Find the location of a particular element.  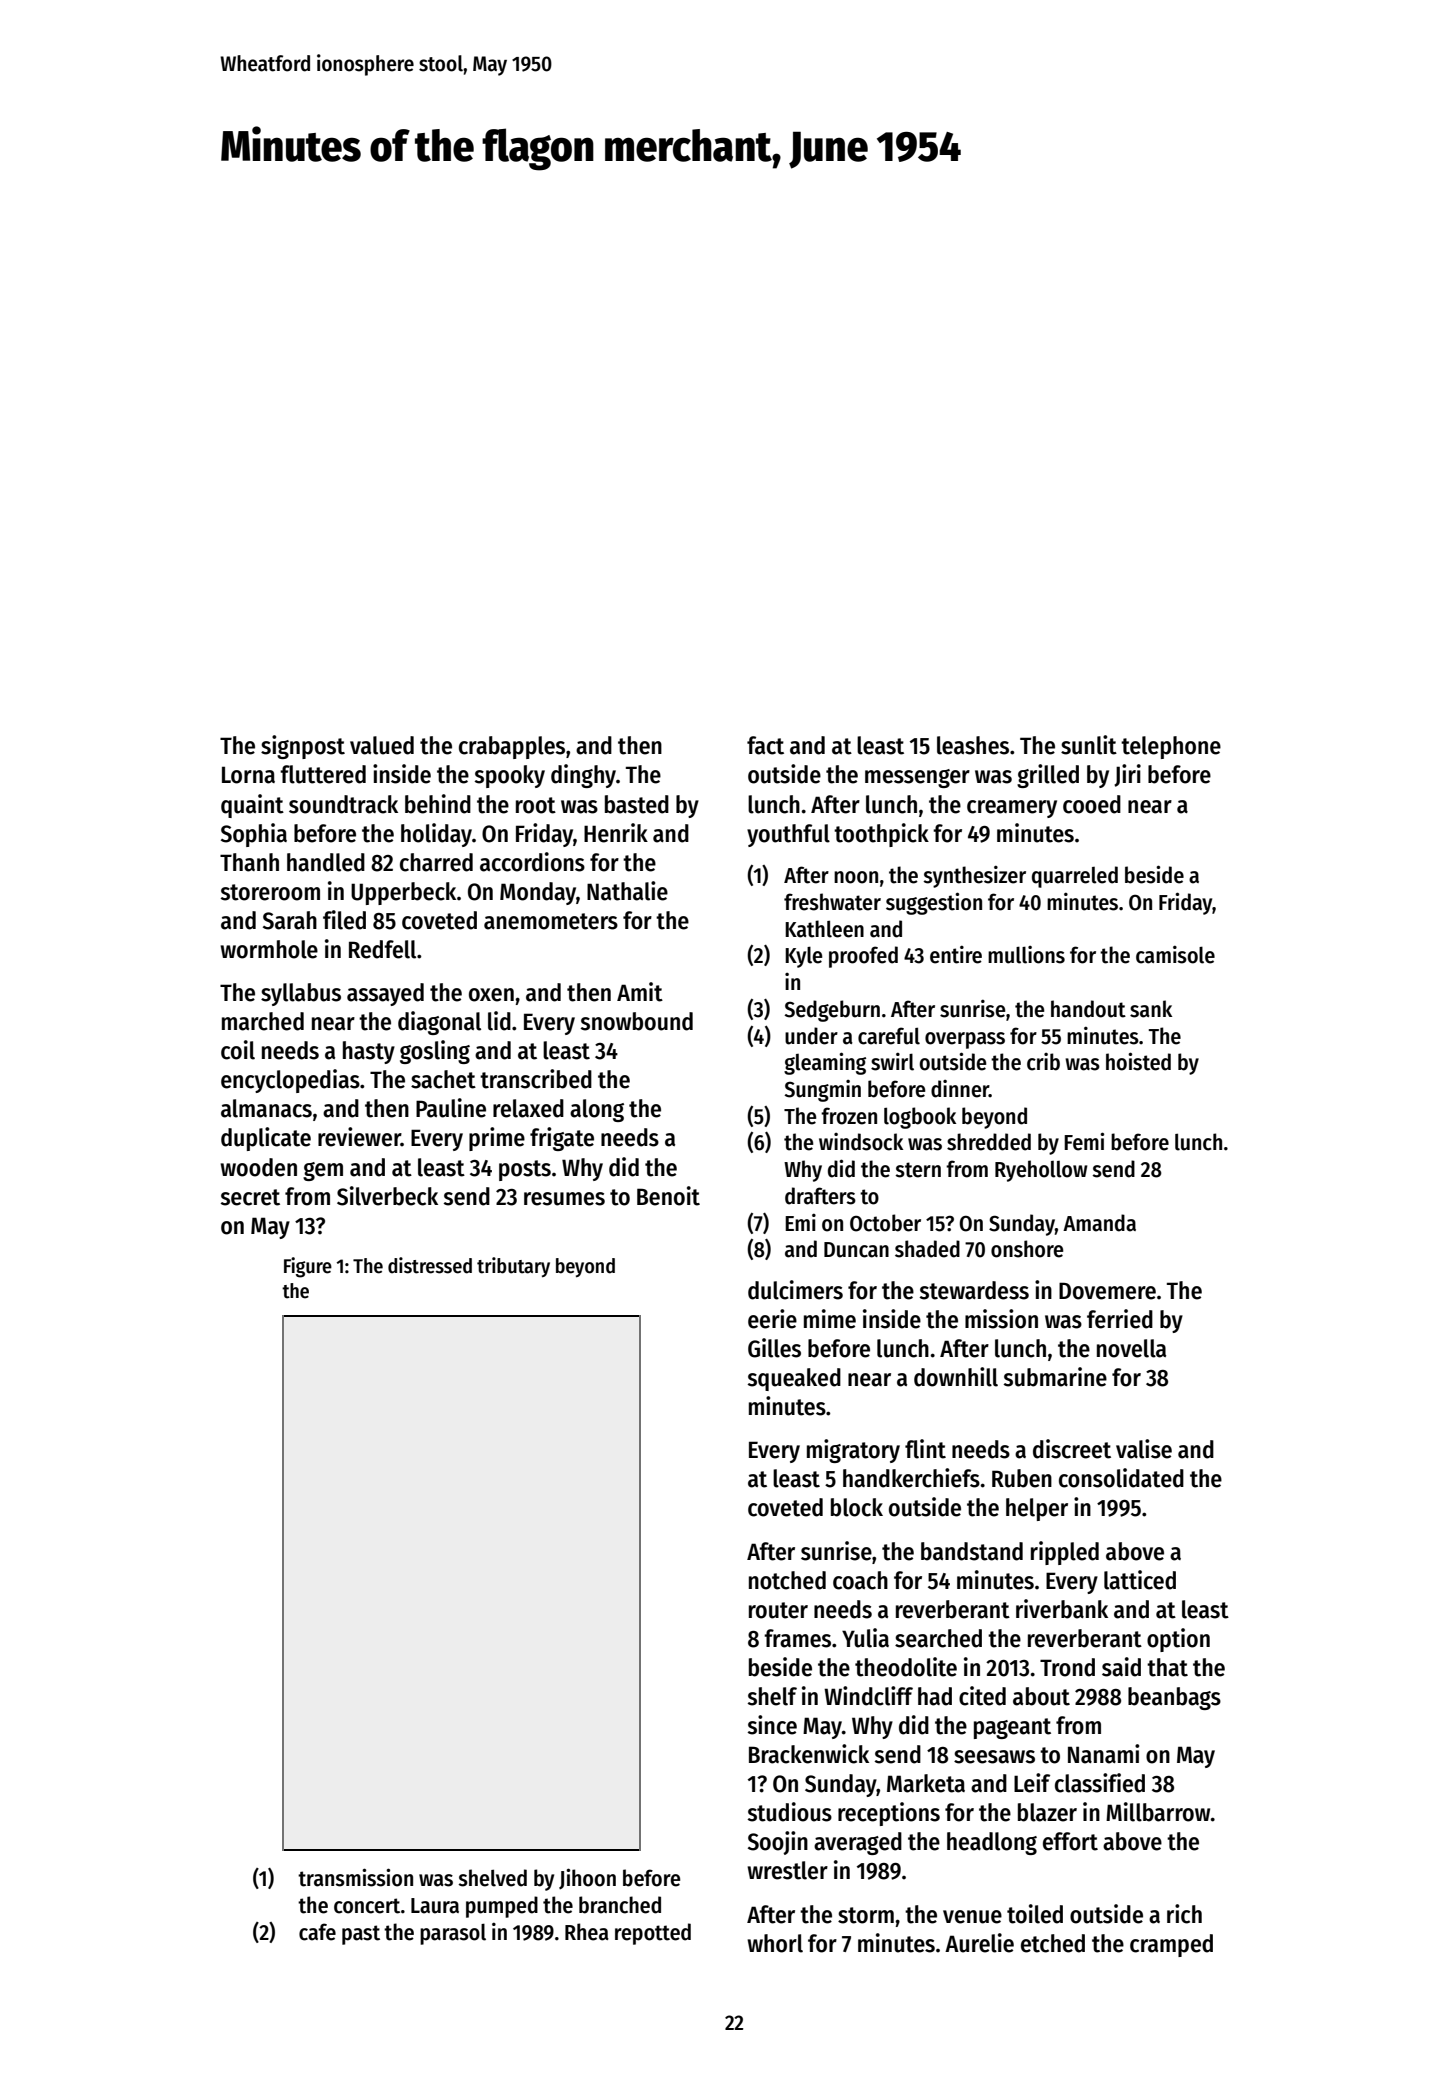

valued is located at coordinates (382, 745).
